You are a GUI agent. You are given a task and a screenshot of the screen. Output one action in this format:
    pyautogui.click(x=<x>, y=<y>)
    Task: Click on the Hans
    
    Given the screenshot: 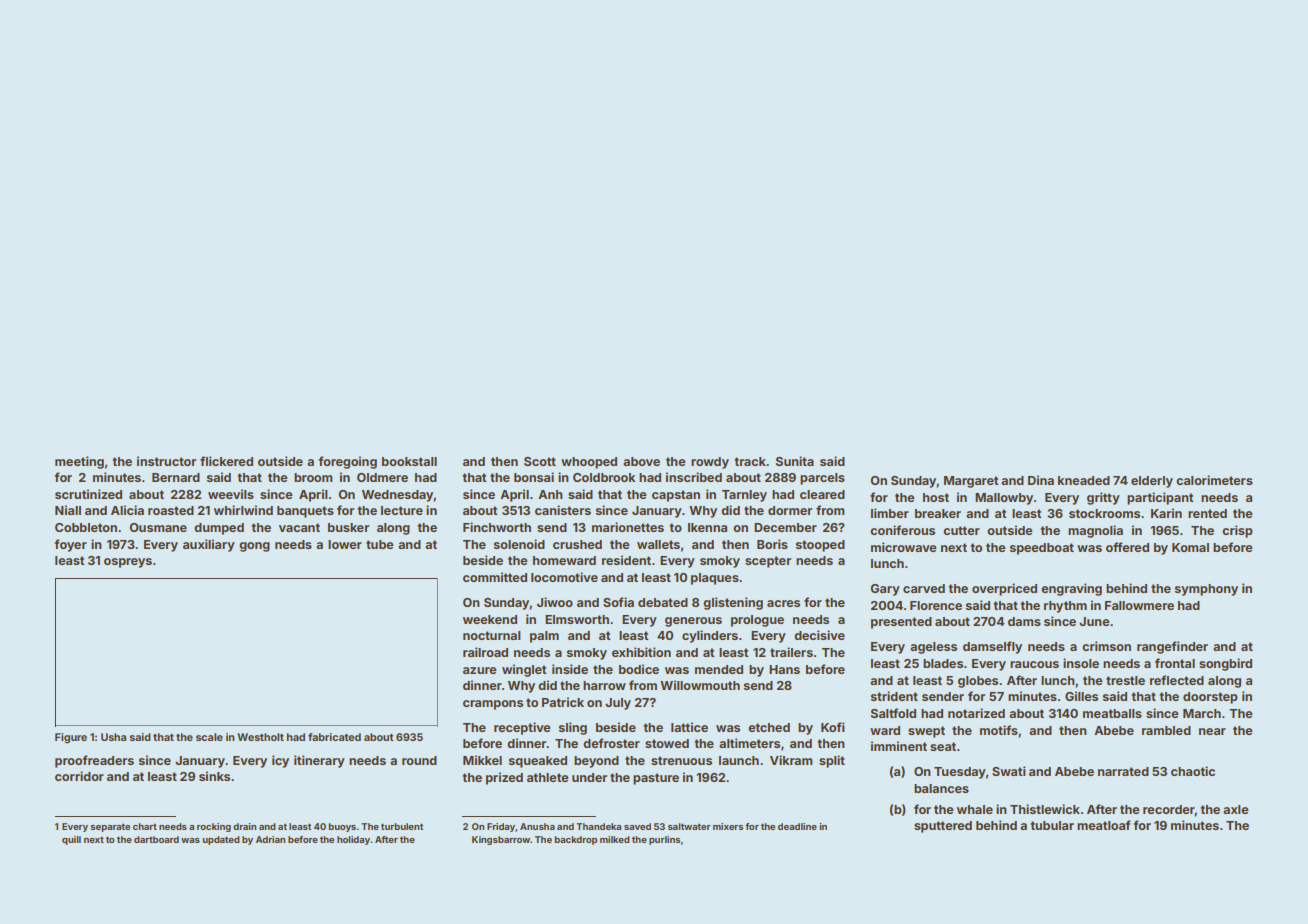 What is the action you would take?
    pyautogui.click(x=784, y=669)
